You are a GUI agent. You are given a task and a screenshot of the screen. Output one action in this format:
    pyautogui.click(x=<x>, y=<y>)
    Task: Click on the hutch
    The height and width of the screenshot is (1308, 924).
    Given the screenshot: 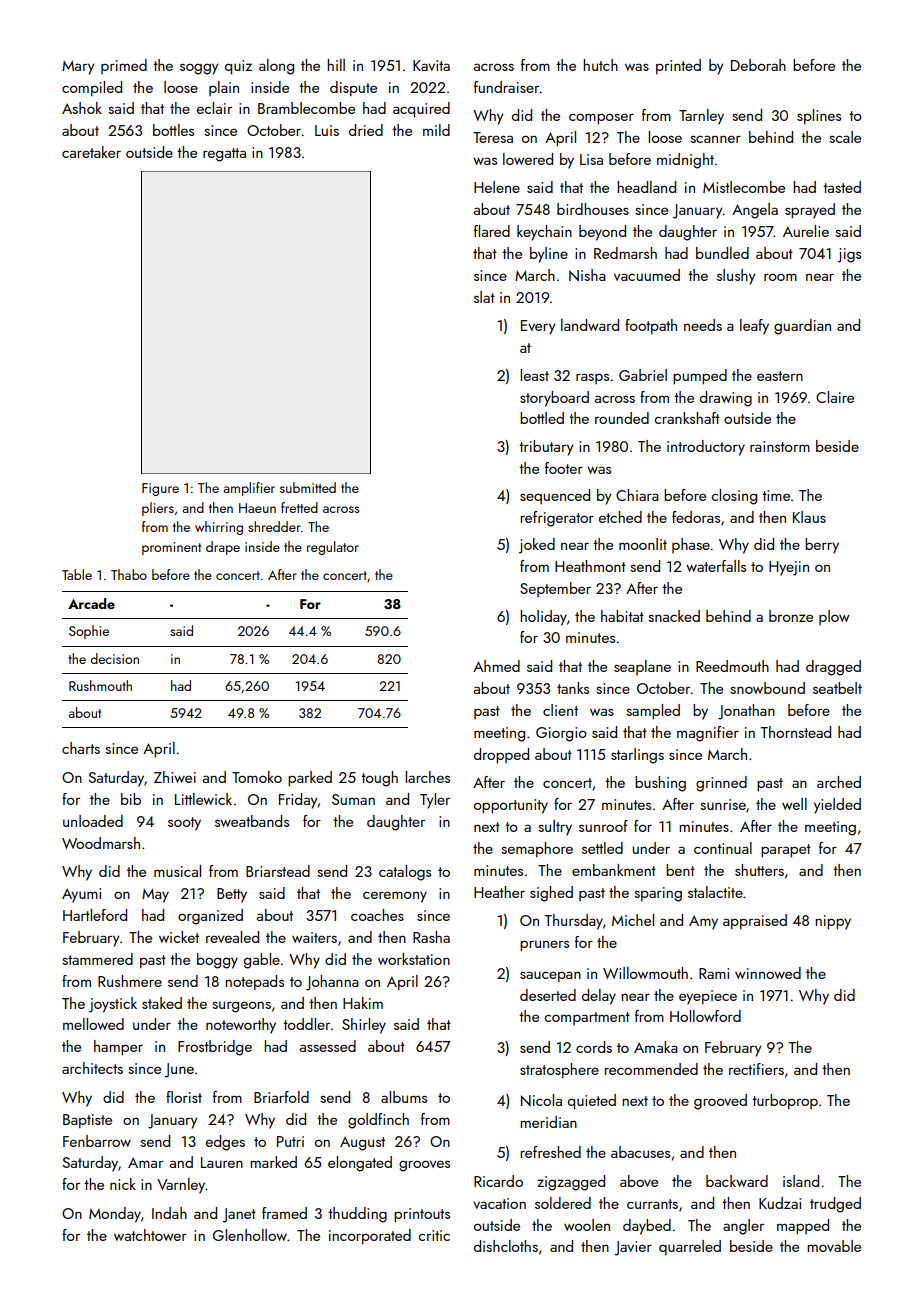 What is the action you would take?
    pyautogui.click(x=600, y=65)
